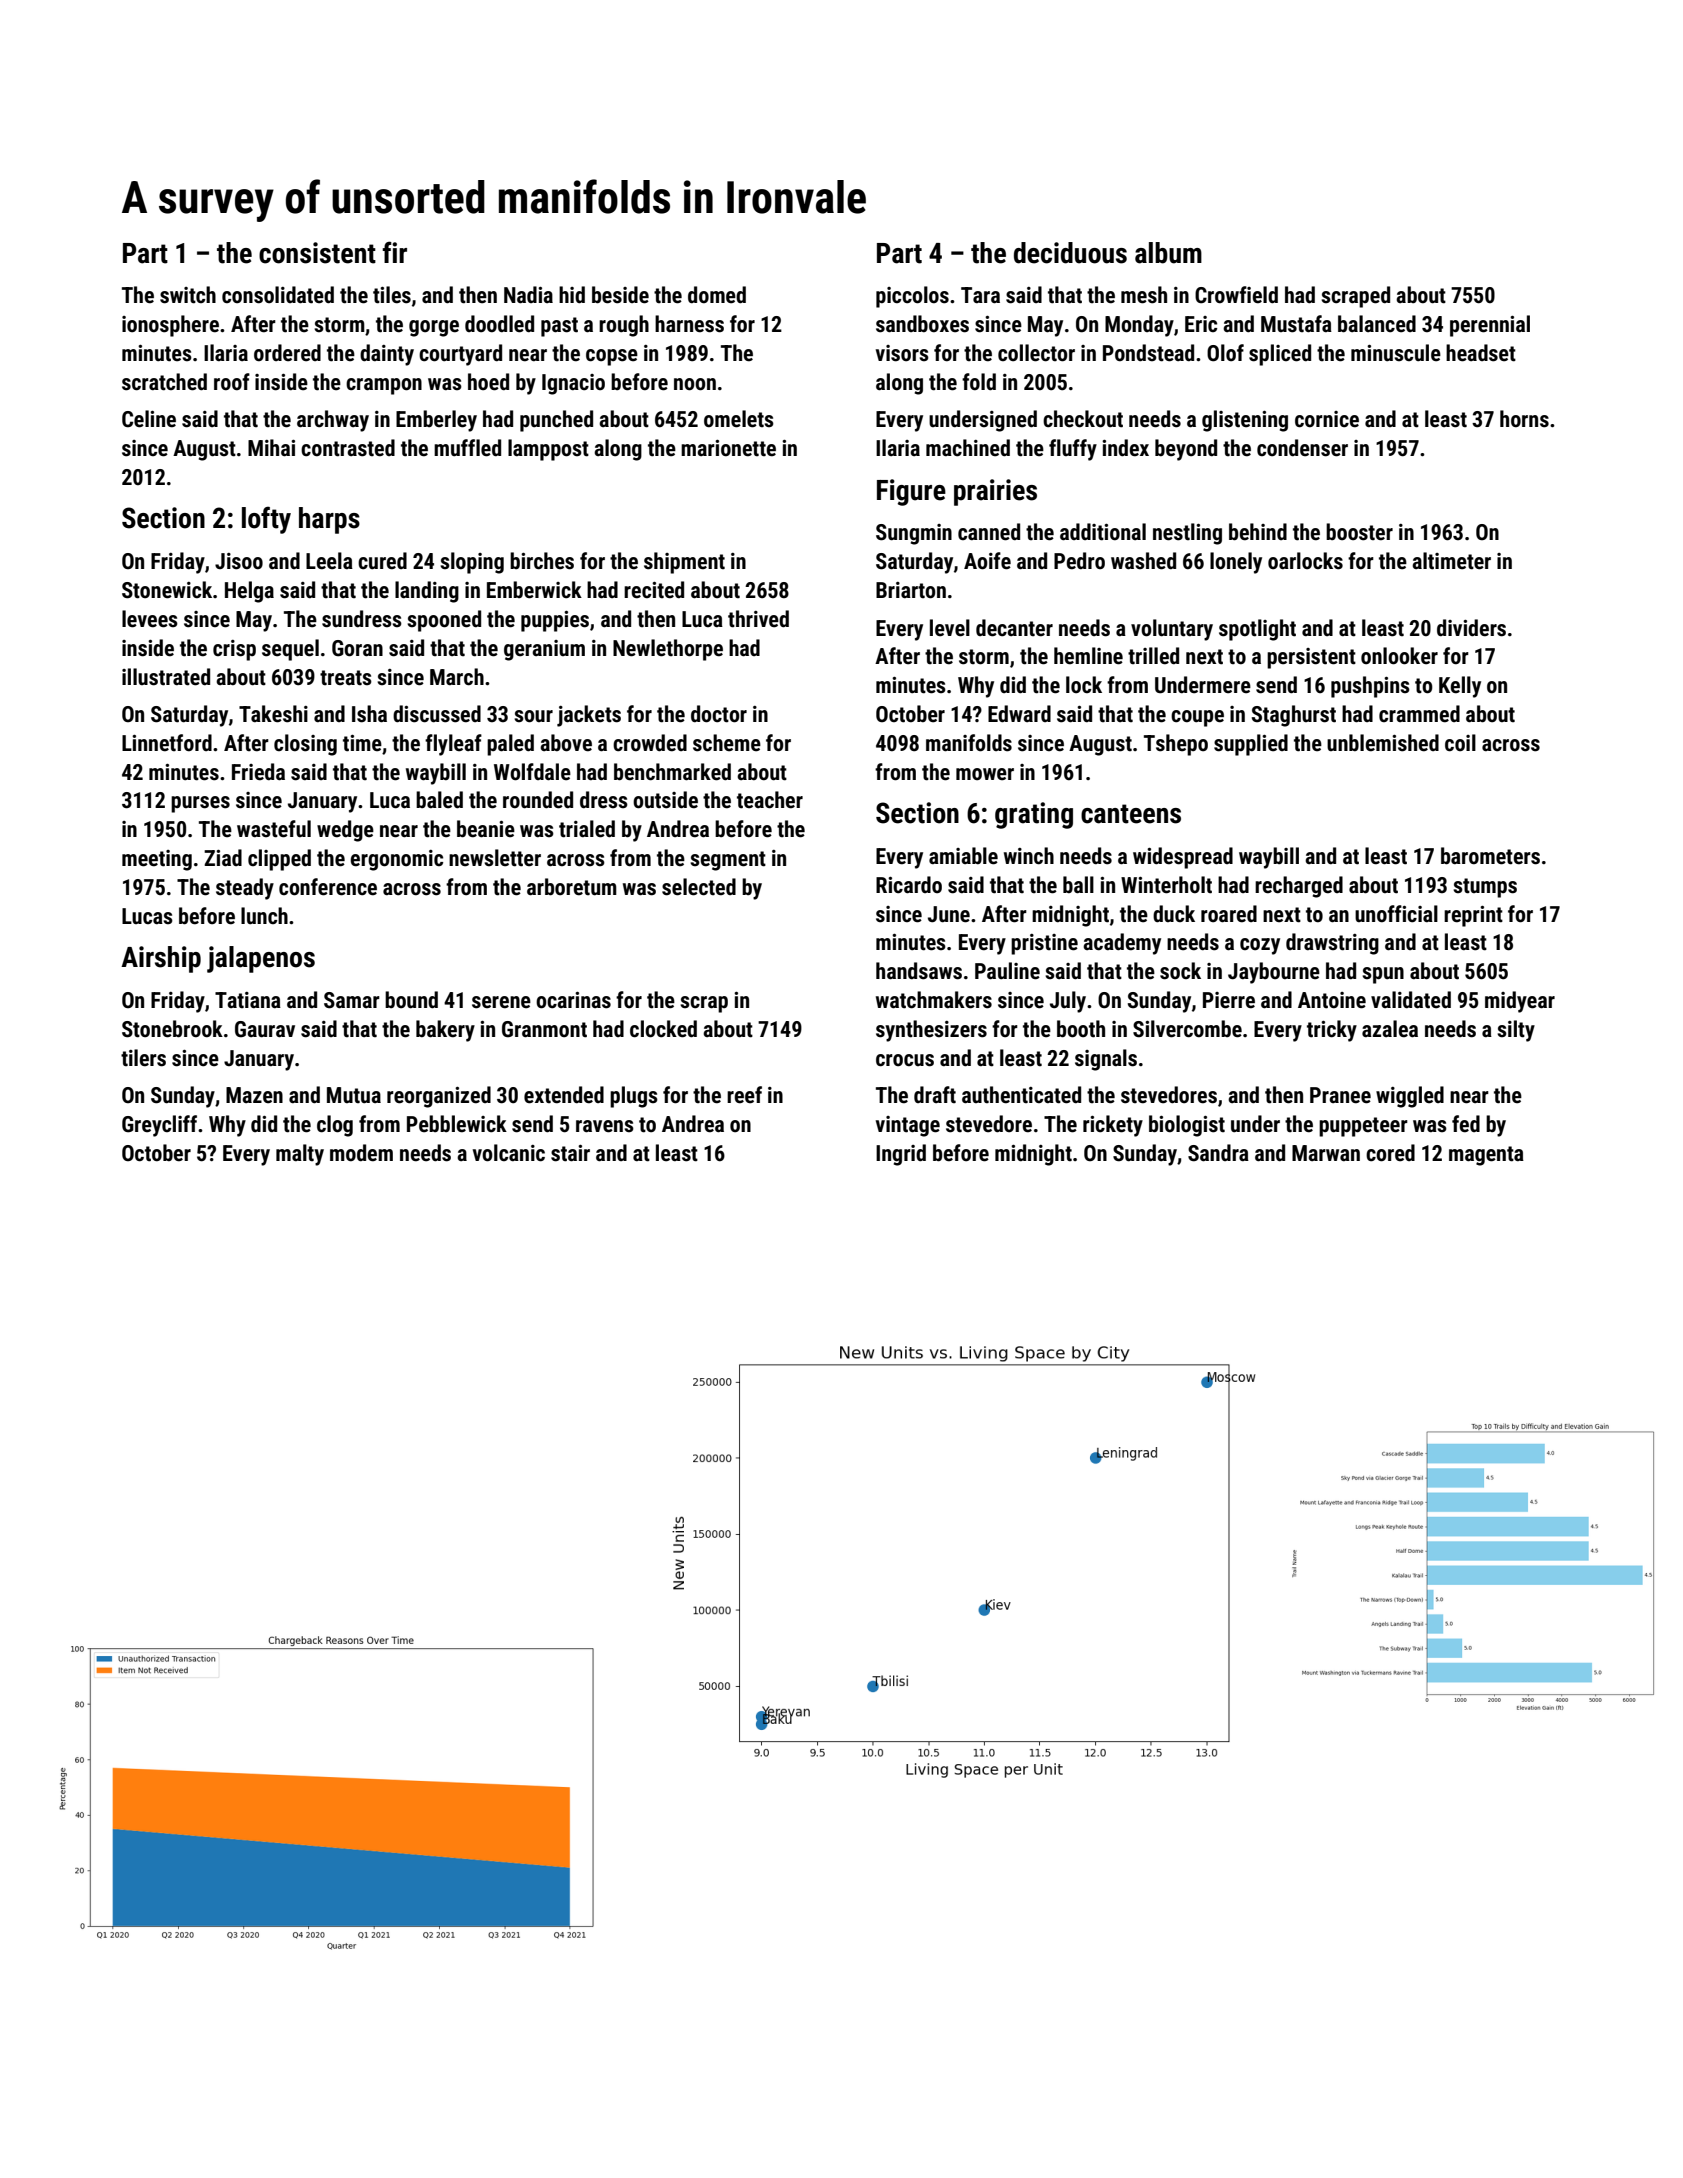  What do you see at coordinates (439, 1097) in the page?
I see `reorganized` at bounding box center [439, 1097].
